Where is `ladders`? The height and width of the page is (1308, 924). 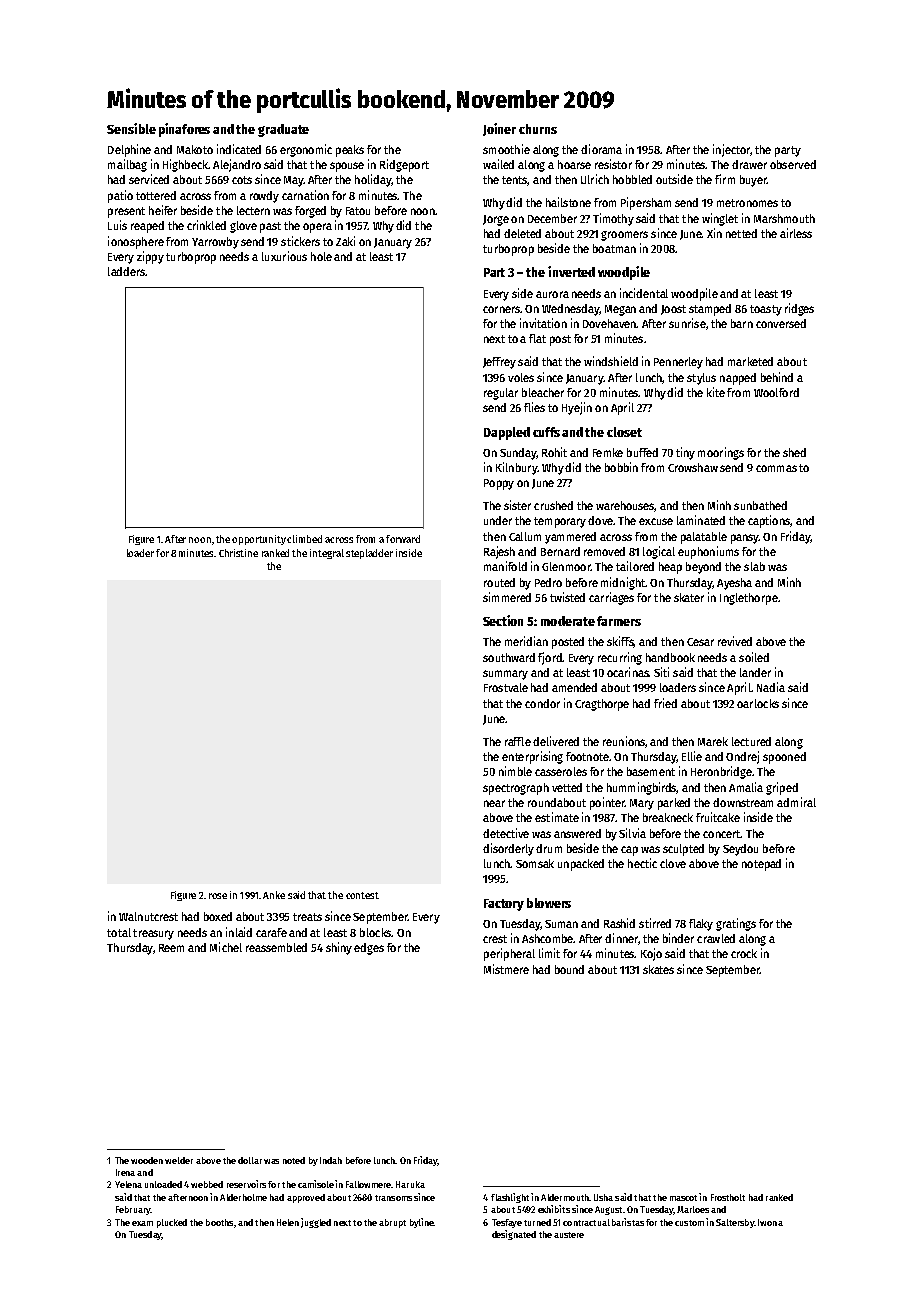 ladders is located at coordinates (126, 271).
